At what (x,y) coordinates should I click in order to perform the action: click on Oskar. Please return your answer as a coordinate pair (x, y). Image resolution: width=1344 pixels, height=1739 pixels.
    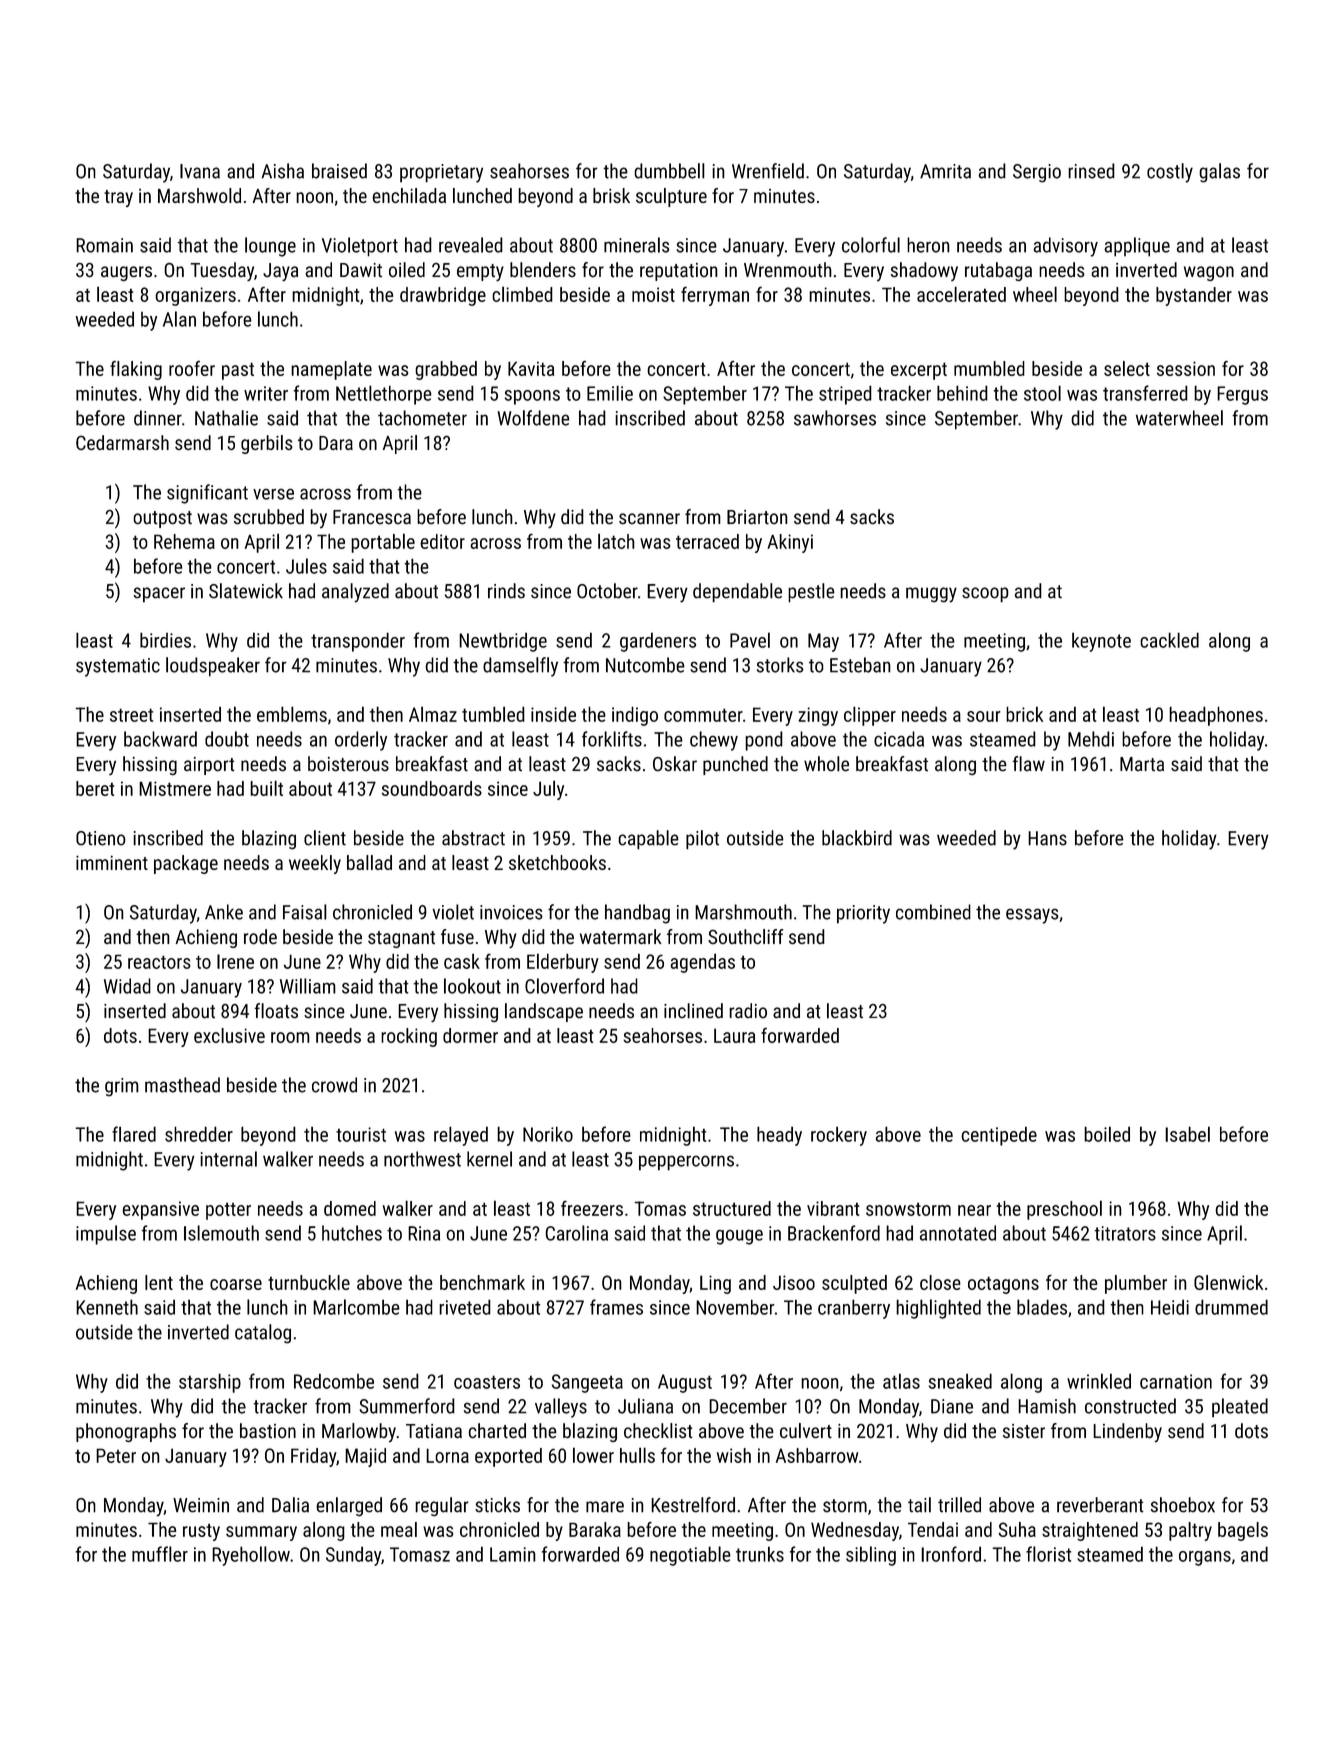
    Looking at the image, I should click on (675, 763).
